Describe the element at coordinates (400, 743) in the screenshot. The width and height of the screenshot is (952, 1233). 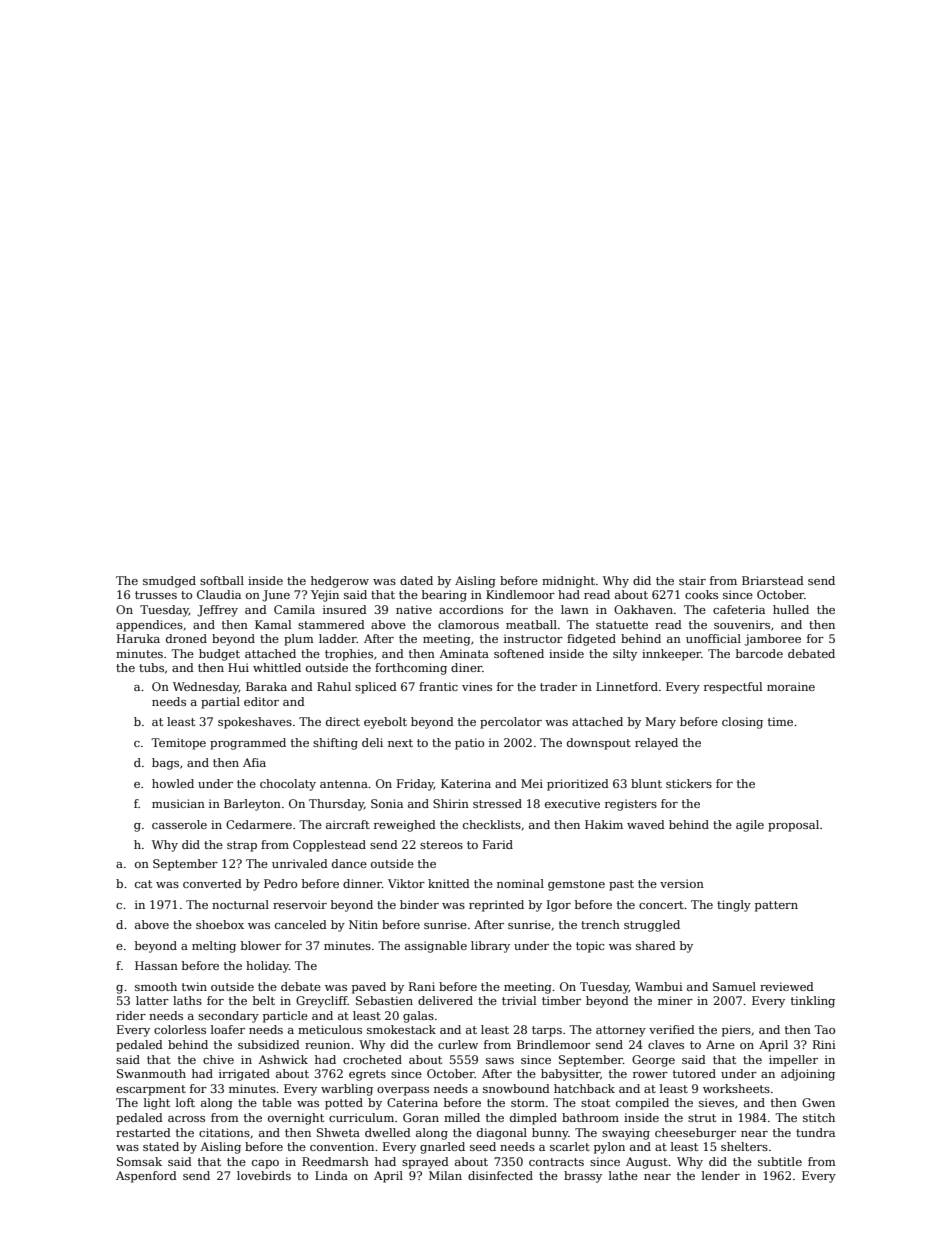
I see `next` at that location.
